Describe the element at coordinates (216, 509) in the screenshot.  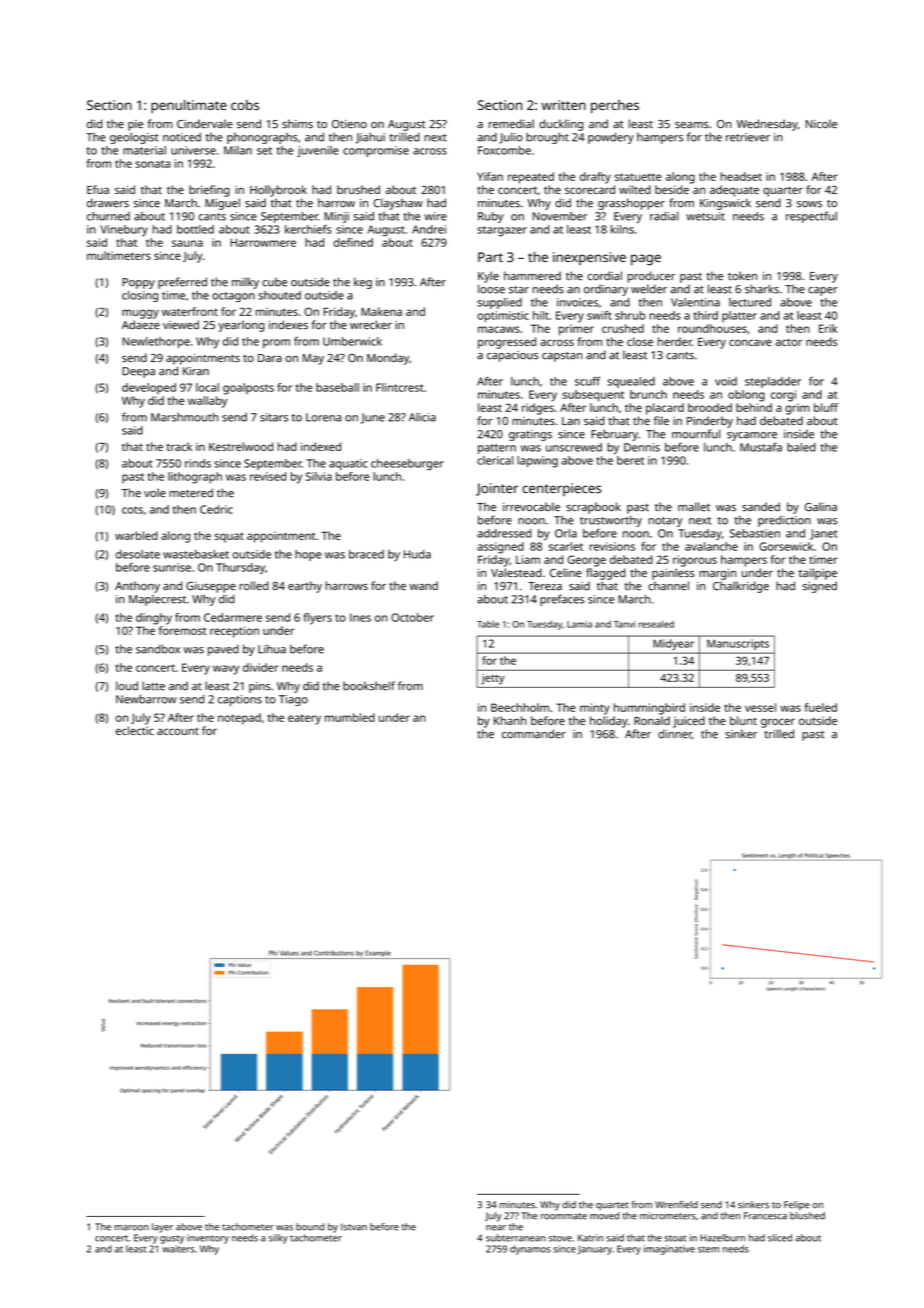
I see `Cedric` at that location.
